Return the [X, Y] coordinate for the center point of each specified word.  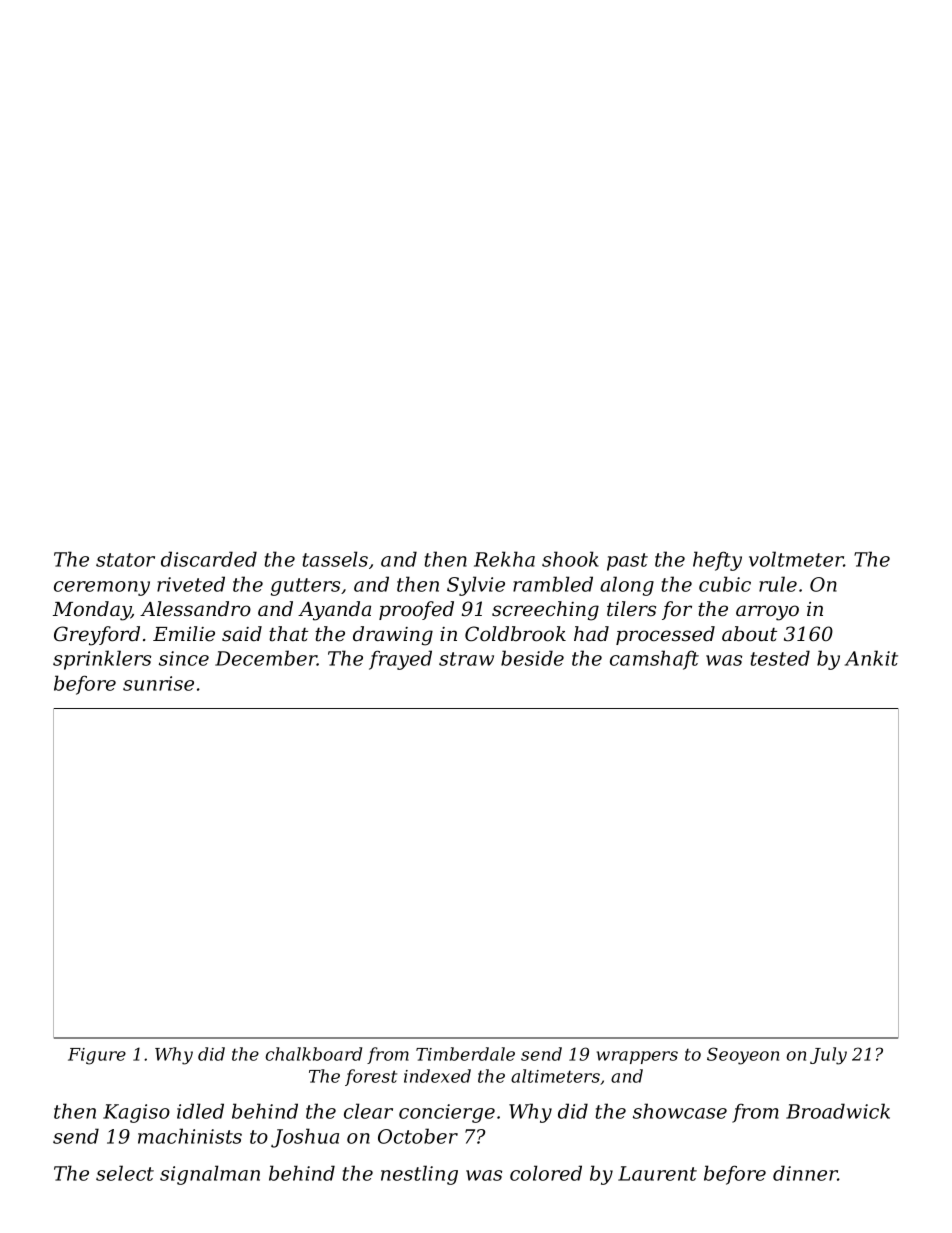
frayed [400, 660]
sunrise [158, 683]
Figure [97, 1056]
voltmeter [796, 559]
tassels [335, 559]
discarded [209, 559]
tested [780, 658]
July [828, 1056]
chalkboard [314, 1054]
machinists [190, 1136]
